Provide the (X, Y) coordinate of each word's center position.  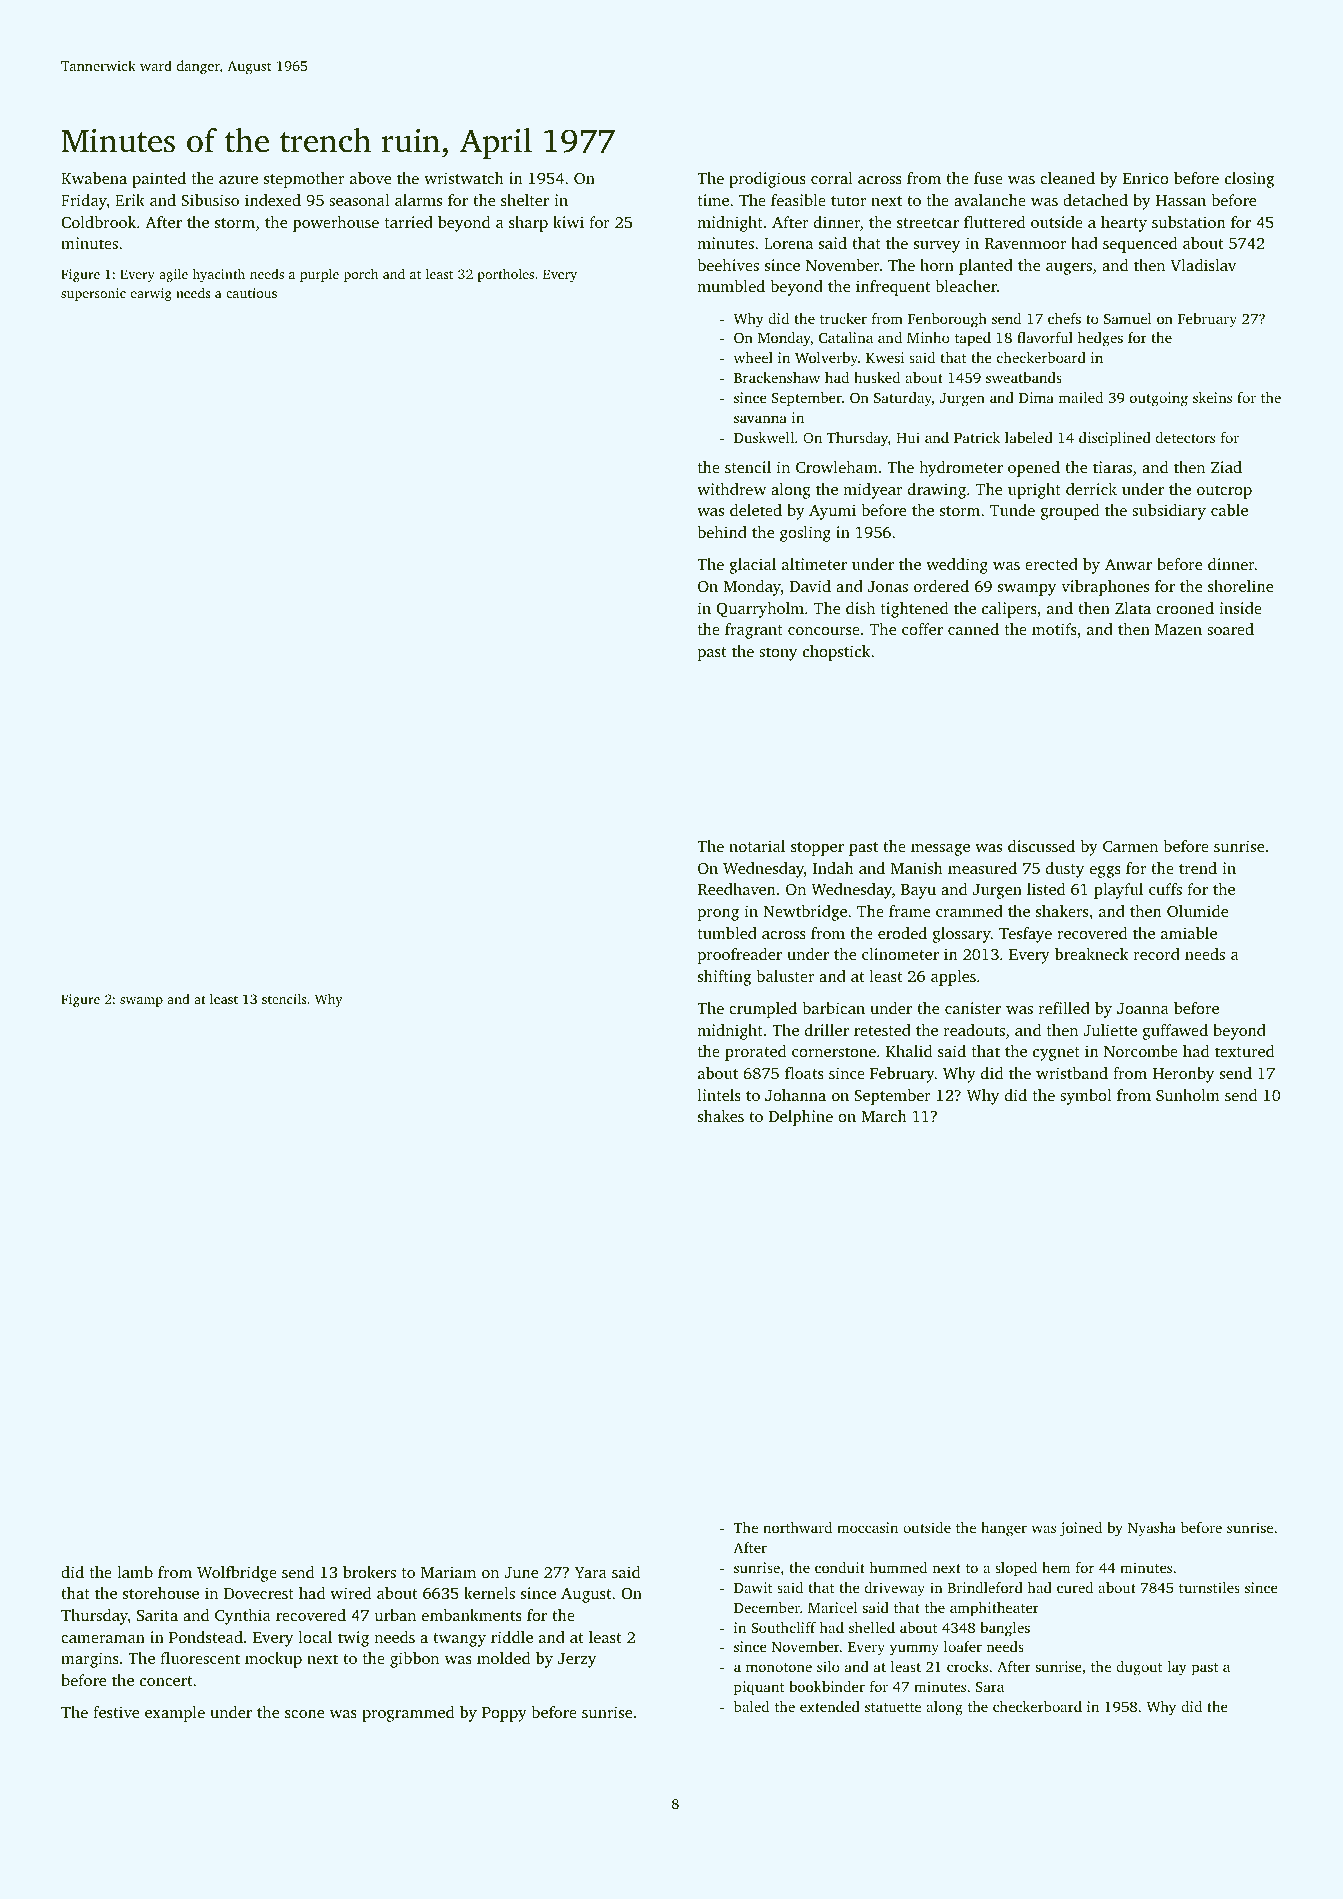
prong (718, 915)
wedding (957, 566)
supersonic (93, 294)
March (884, 1116)
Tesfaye (1025, 935)
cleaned (1067, 178)
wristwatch (464, 178)
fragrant (754, 631)
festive (116, 1712)
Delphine (801, 1118)
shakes (721, 1116)
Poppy (504, 1714)
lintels (719, 1095)
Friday (84, 202)
